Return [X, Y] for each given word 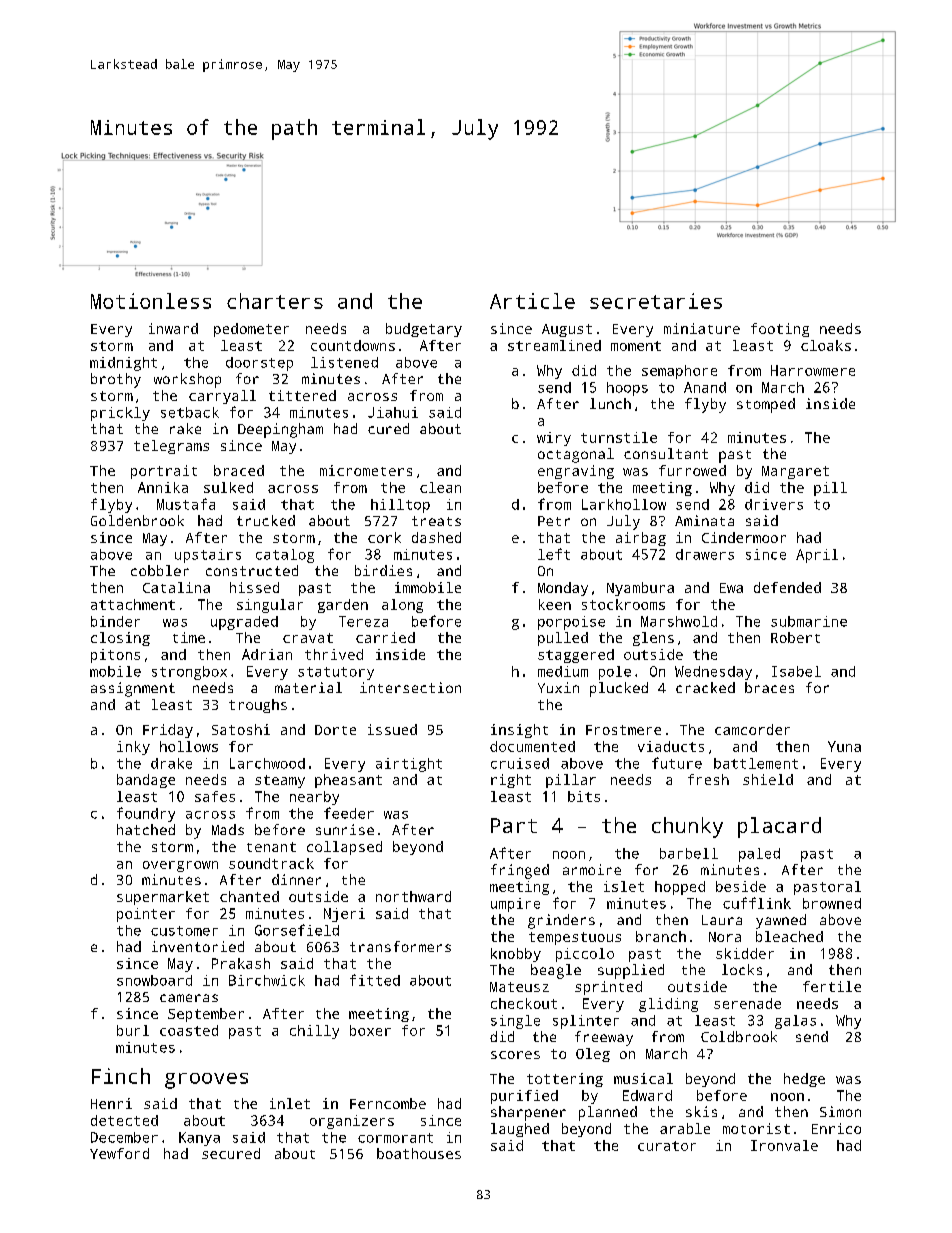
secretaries [656, 301]
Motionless [151, 301]
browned [832, 903]
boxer [370, 1030]
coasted [189, 1030]
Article [532, 301]
